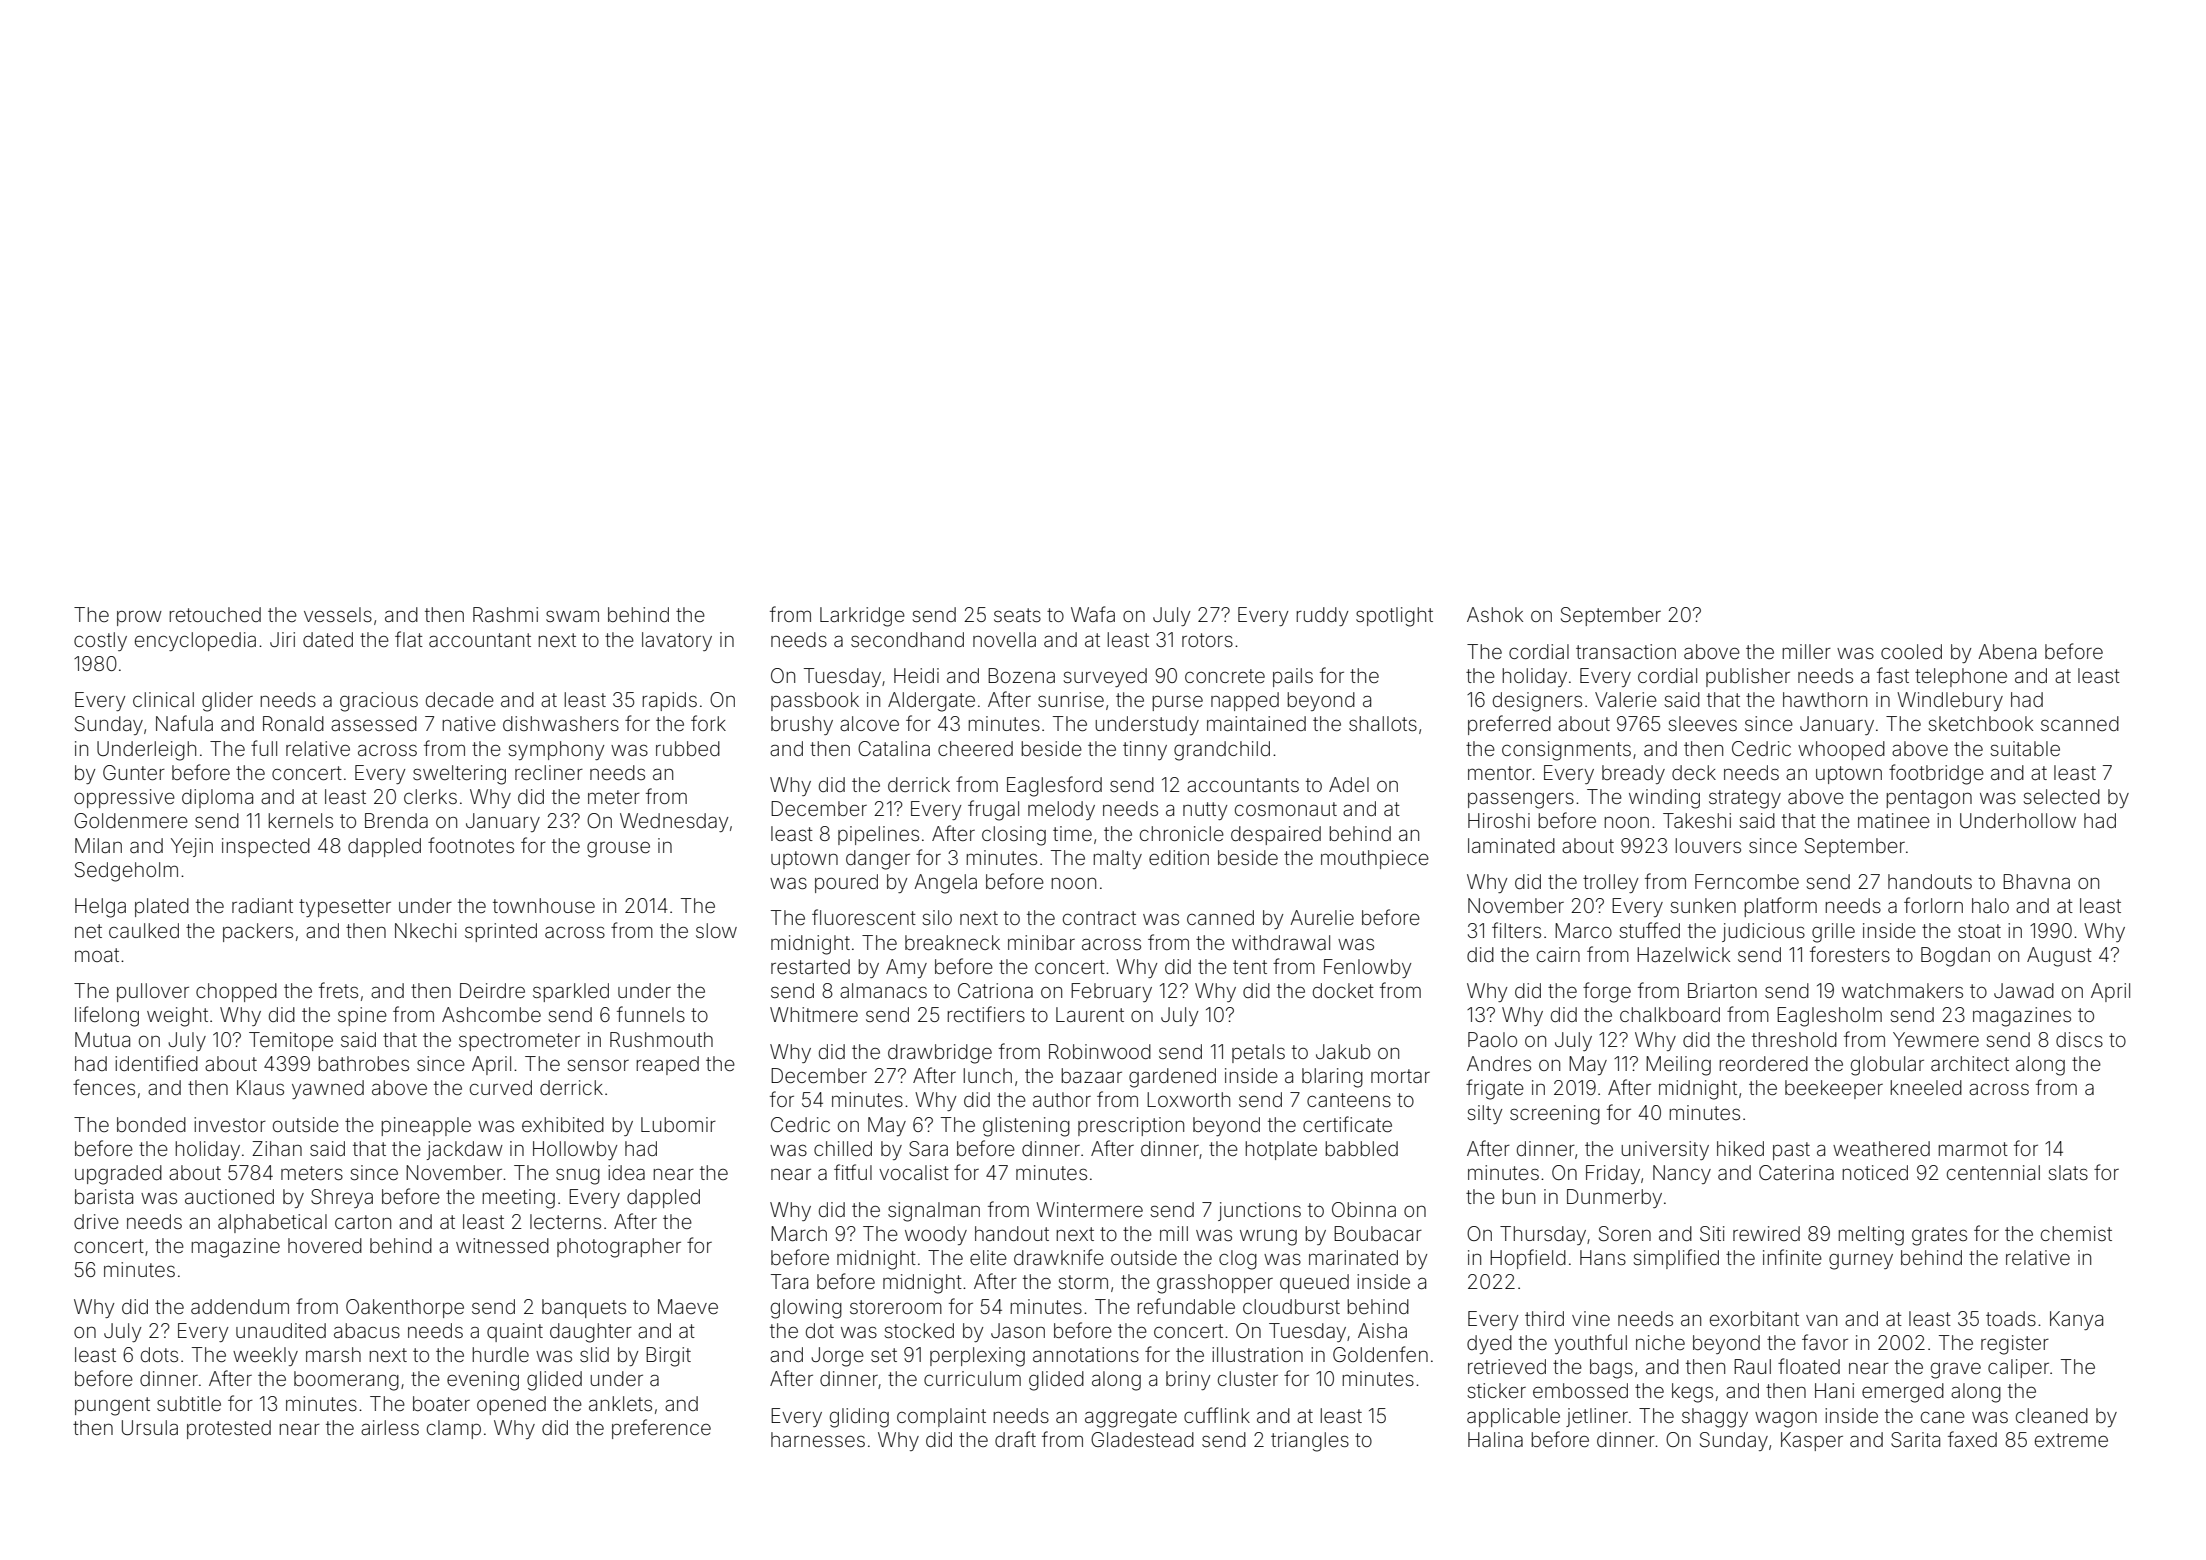  What do you see at coordinates (1375, 859) in the screenshot?
I see `mouthpiece` at bounding box center [1375, 859].
